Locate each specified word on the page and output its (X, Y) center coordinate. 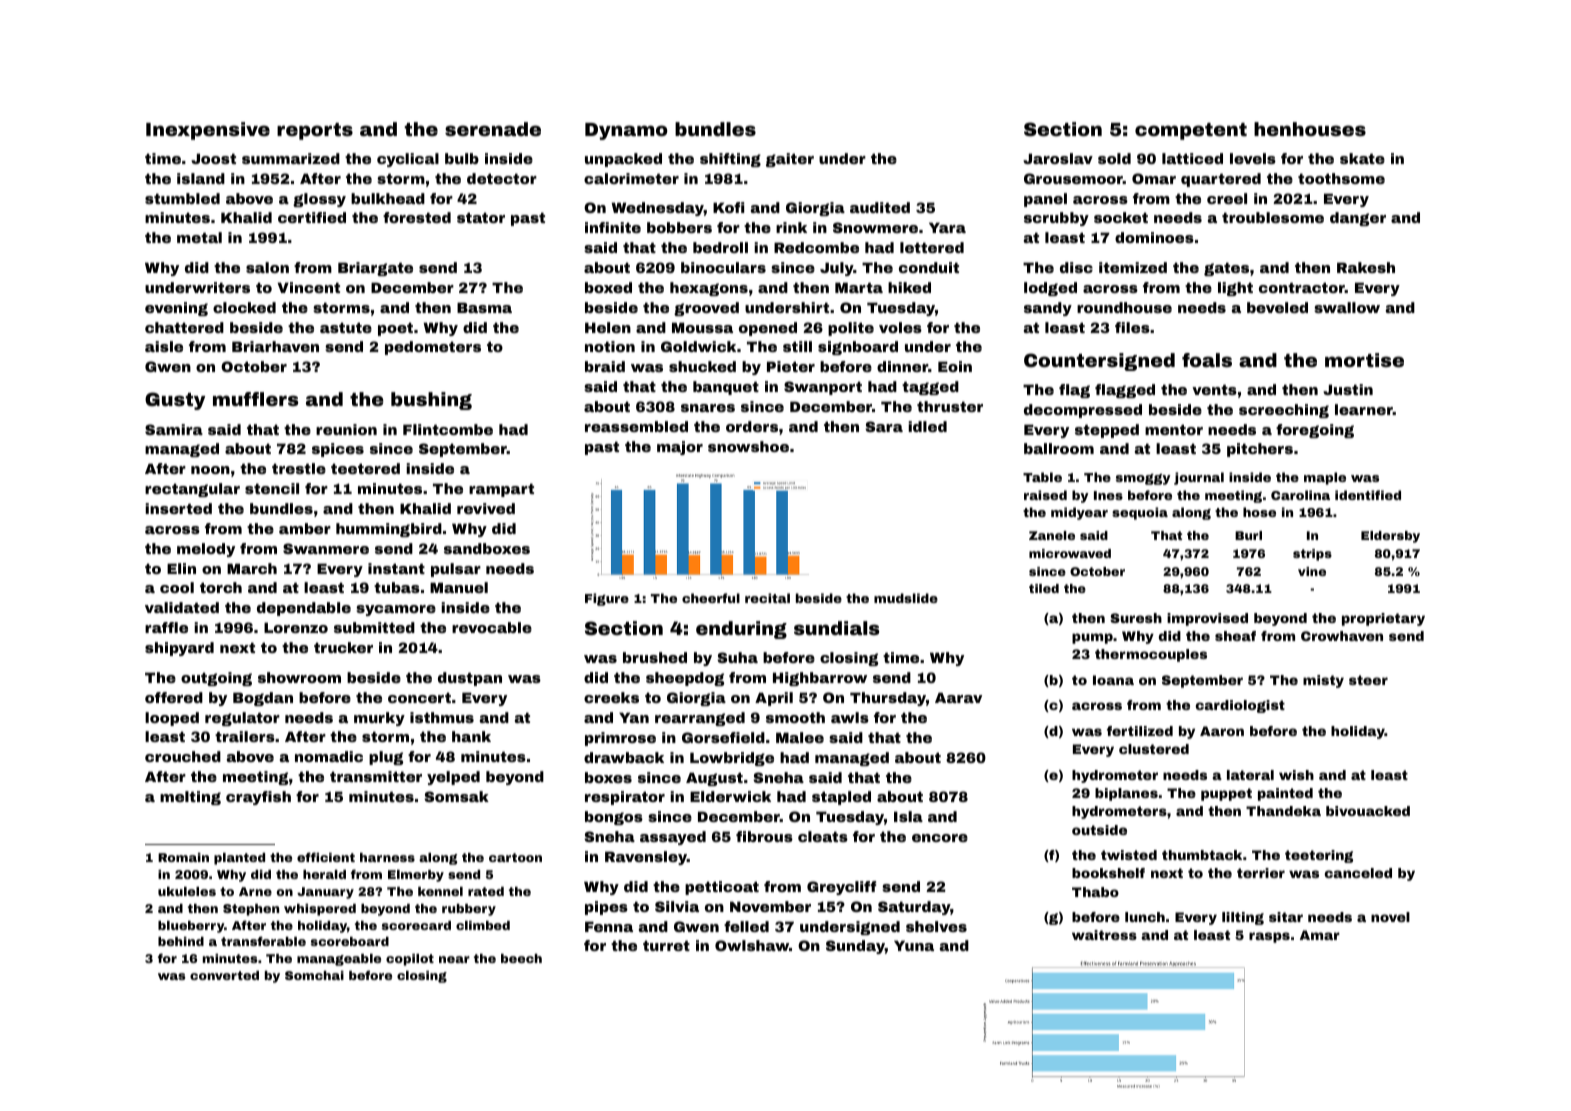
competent (1191, 131)
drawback (624, 757)
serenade (493, 129)
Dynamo (626, 131)
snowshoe (748, 446)
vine (1312, 571)
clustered (1154, 749)
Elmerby (416, 876)
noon (210, 470)
